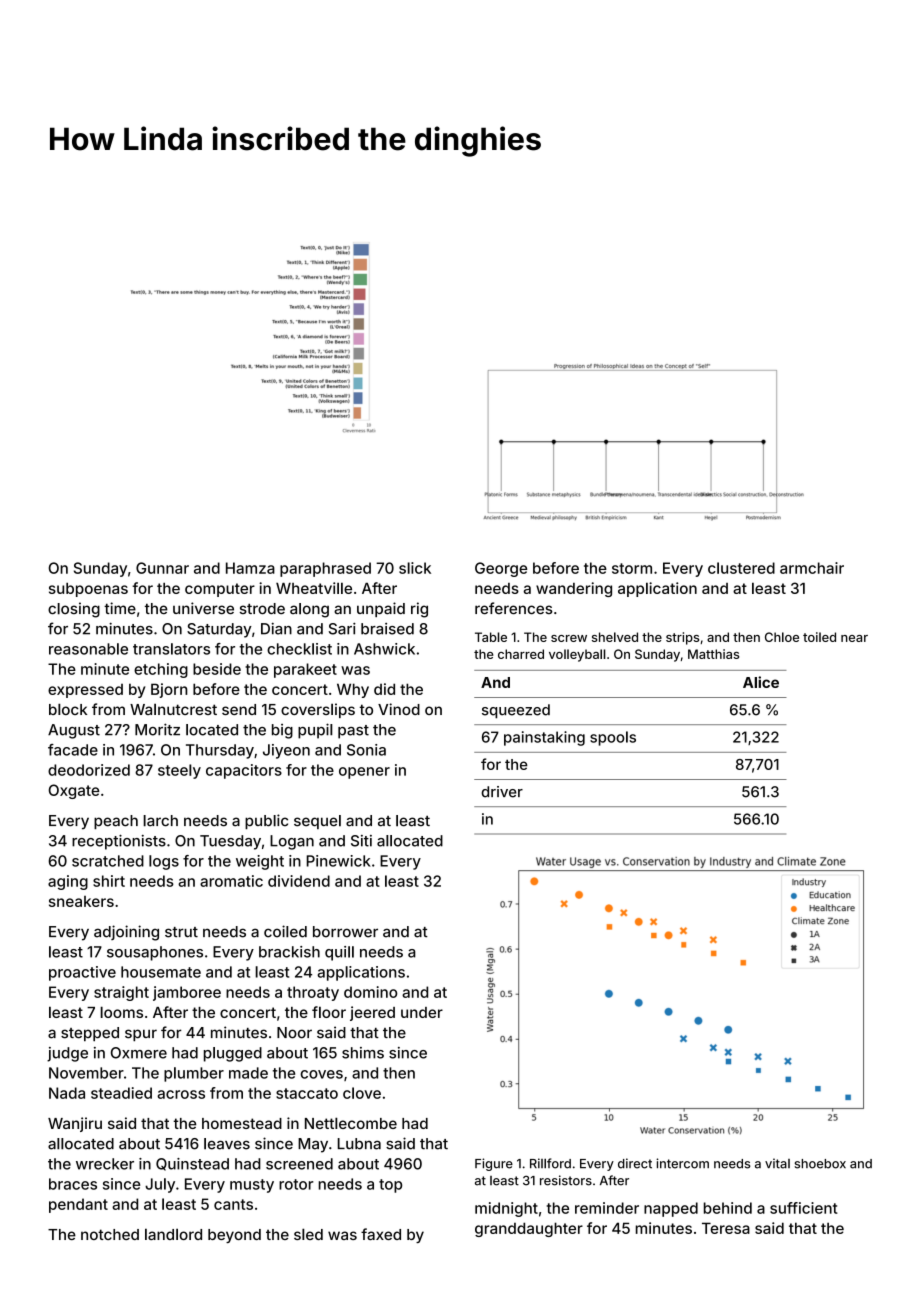 The width and height of the image is (924, 1314). I want to click on vital, so click(777, 1163).
